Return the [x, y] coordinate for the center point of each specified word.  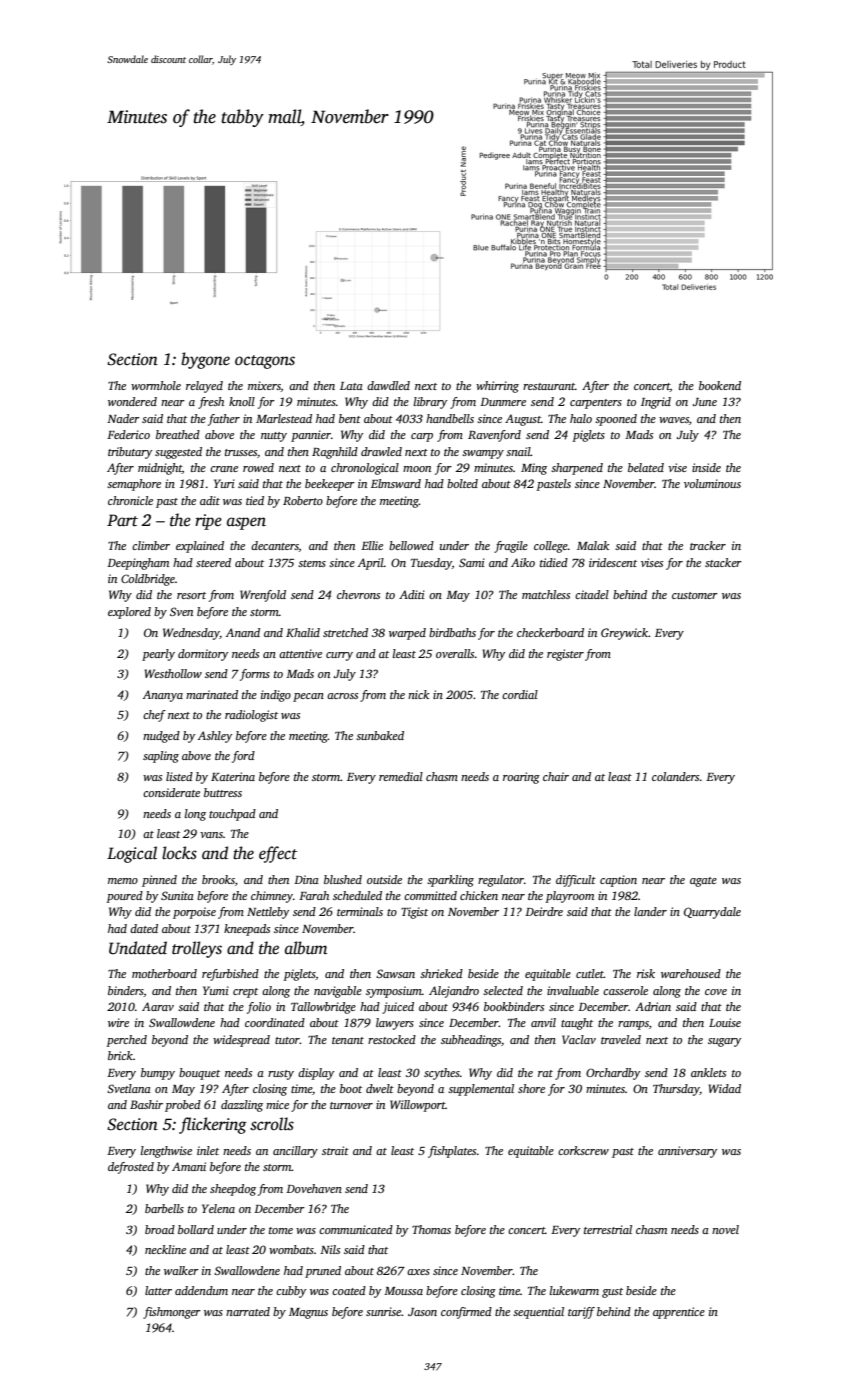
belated [646, 467]
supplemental [481, 1090]
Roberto [303, 500]
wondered [132, 401]
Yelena [218, 1208]
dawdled [388, 385]
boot [351, 1088]
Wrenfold [263, 596]
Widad [725, 1088]
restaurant [549, 386]
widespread [241, 1041]
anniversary [687, 1152]
